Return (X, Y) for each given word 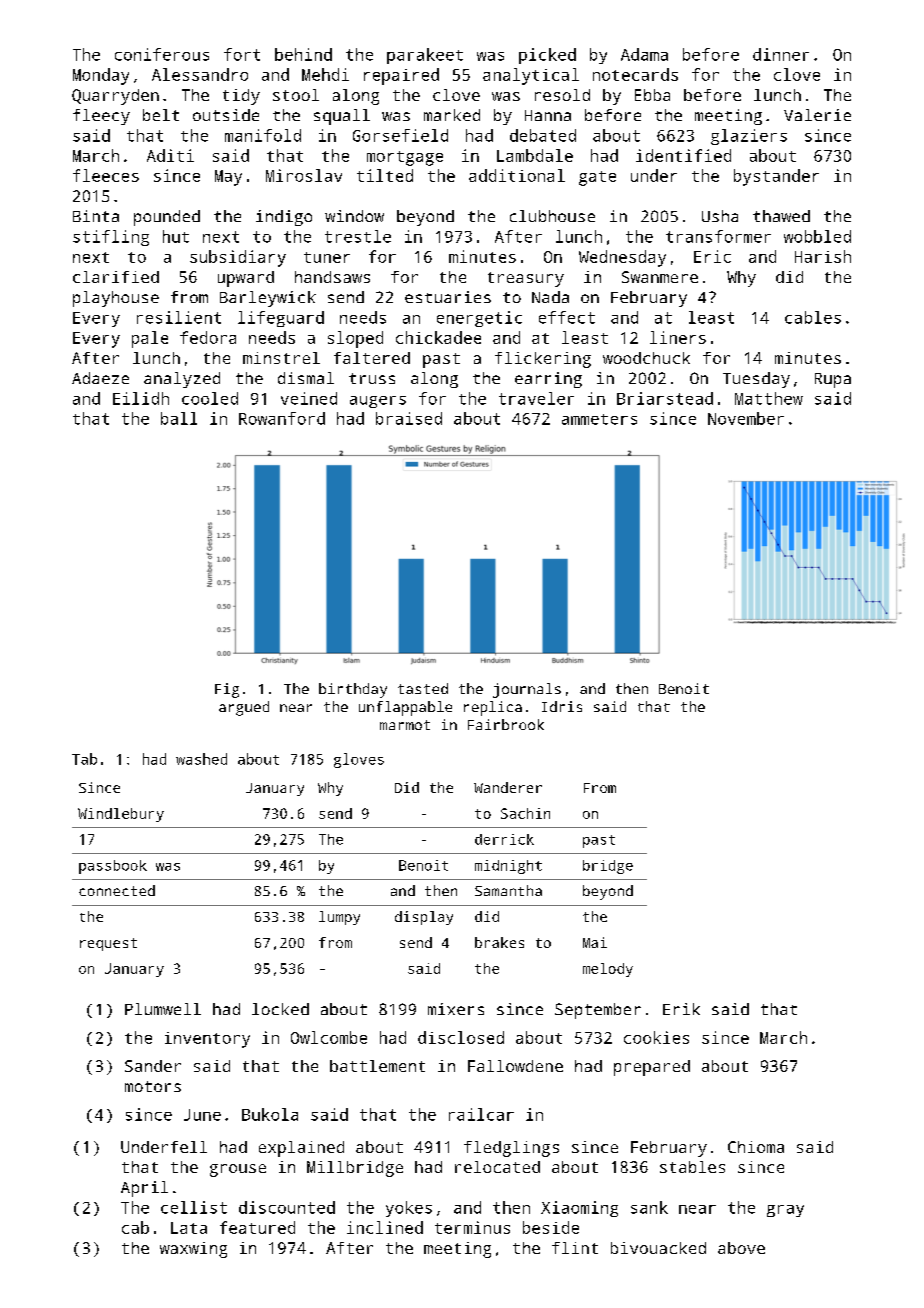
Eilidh (141, 398)
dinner (781, 54)
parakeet (425, 56)
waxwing (193, 1250)
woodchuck (646, 358)
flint (575, 1248)
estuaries (448, 297)
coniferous (162, 54)
